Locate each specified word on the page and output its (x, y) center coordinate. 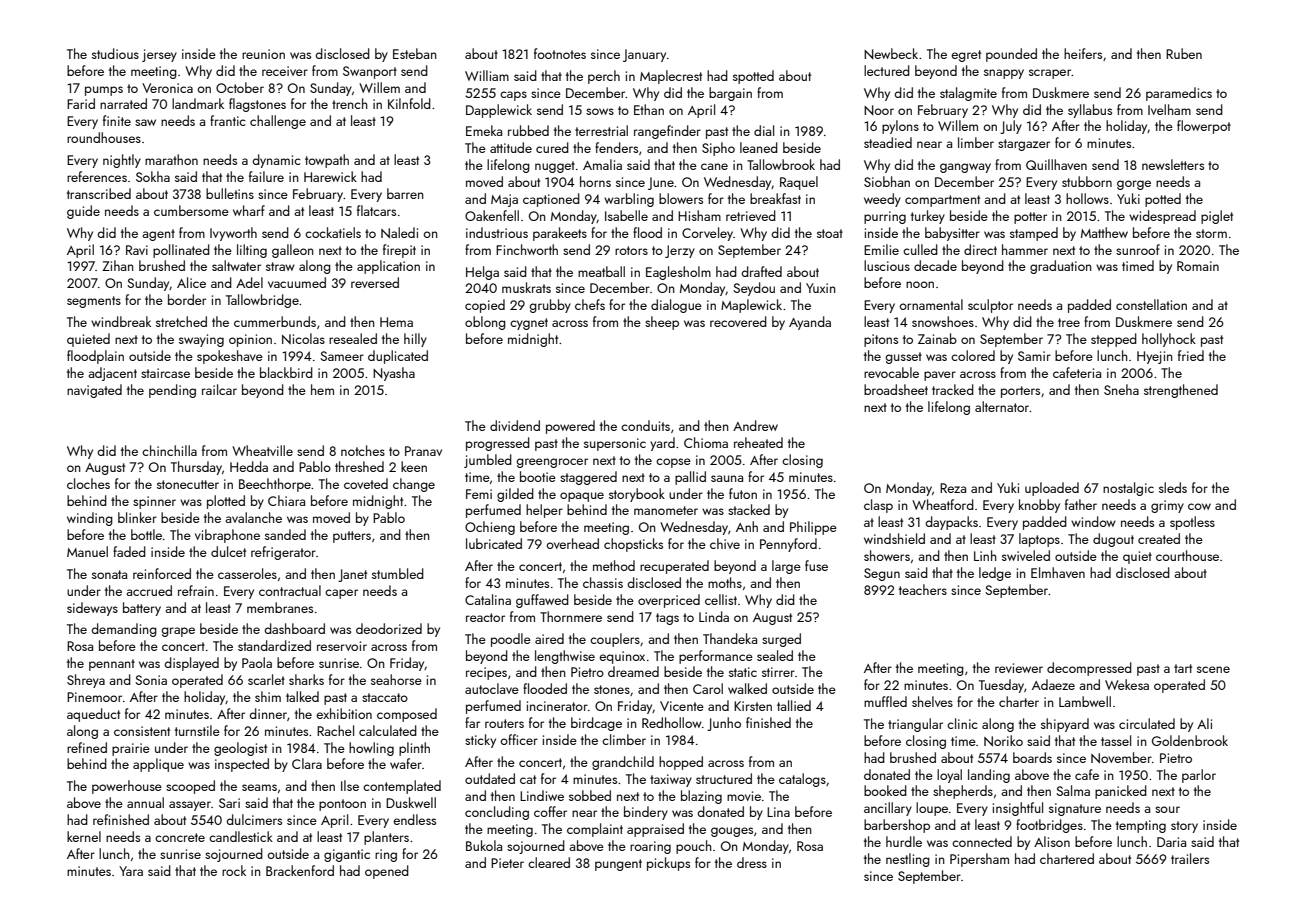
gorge (1134, 185)
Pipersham (979, 860)
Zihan (118, 265)
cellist (721, 599)
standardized (274, 645)
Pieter (507, 863)
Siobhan (887, 181)
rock (234, 870)
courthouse (1187, 555)
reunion (263, 54)
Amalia (602, 164)
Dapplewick (499, 111)
